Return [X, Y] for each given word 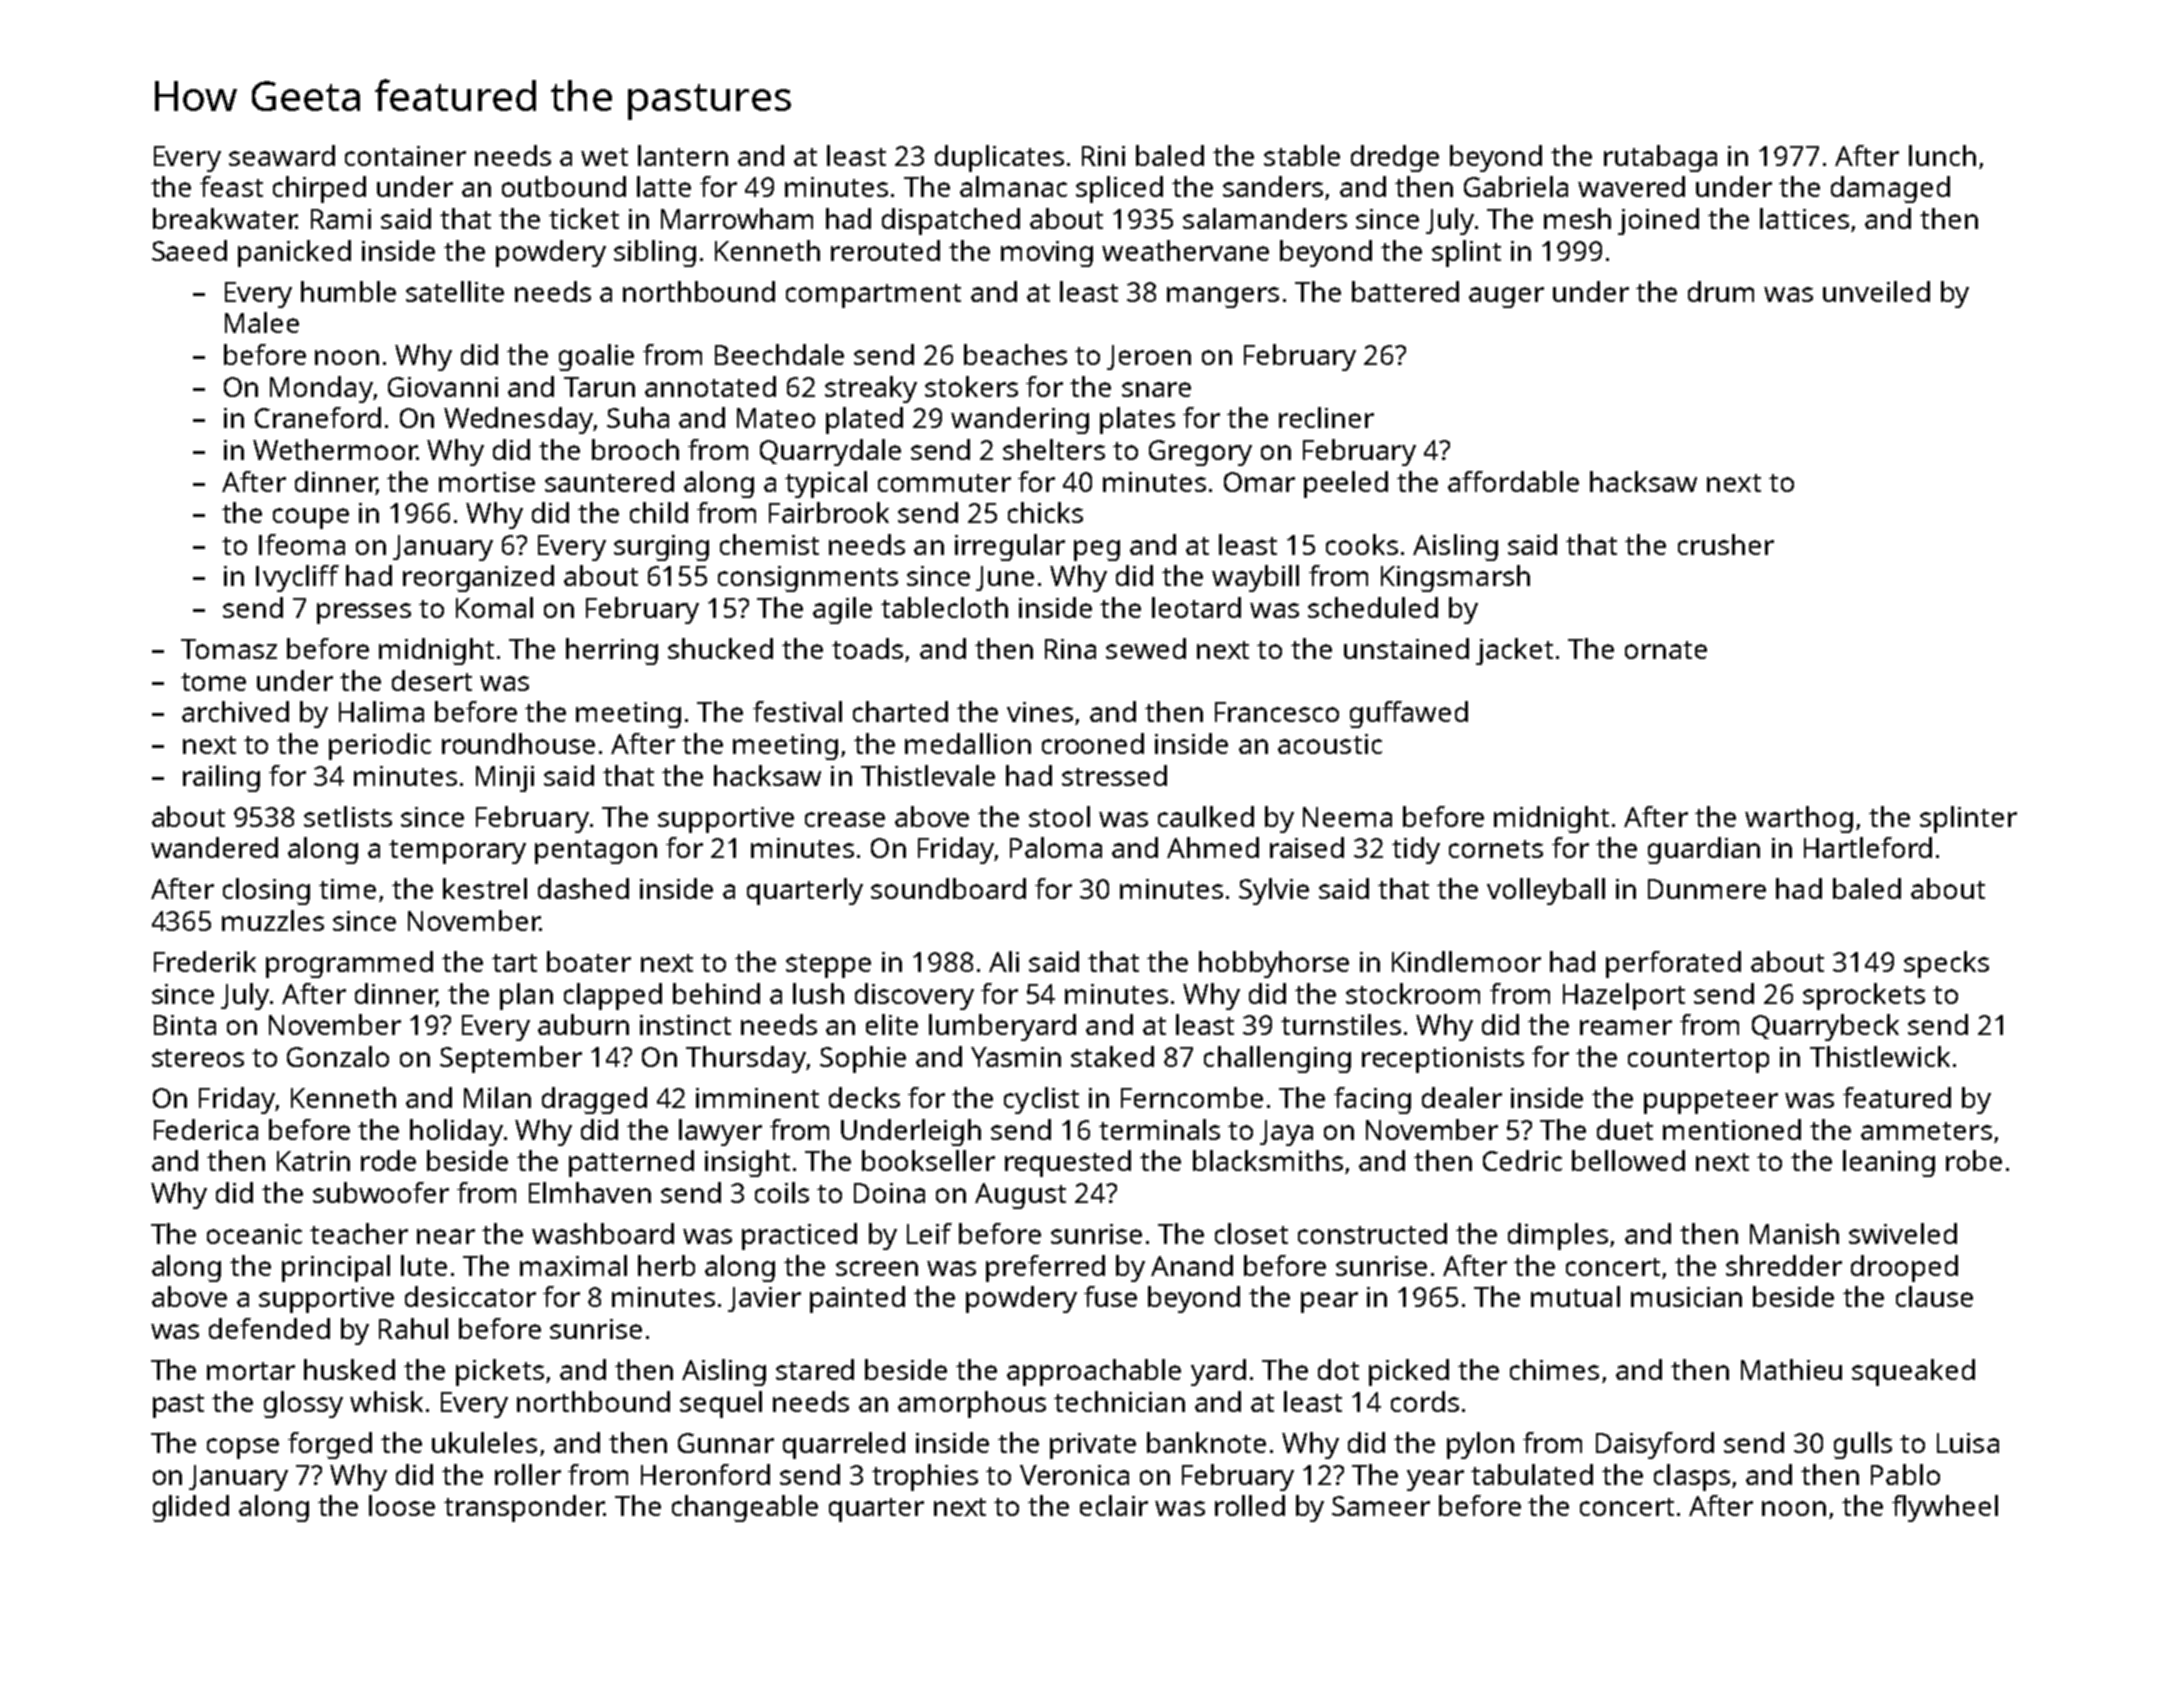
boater [589, 961]
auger [1506, 297]
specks [1946, 964]
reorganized [478, 578]
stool [1059, 816]
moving [1047, 254]
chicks [1045, 512]
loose [402, 1505]
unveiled [1876, 291]
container [405, 156]
